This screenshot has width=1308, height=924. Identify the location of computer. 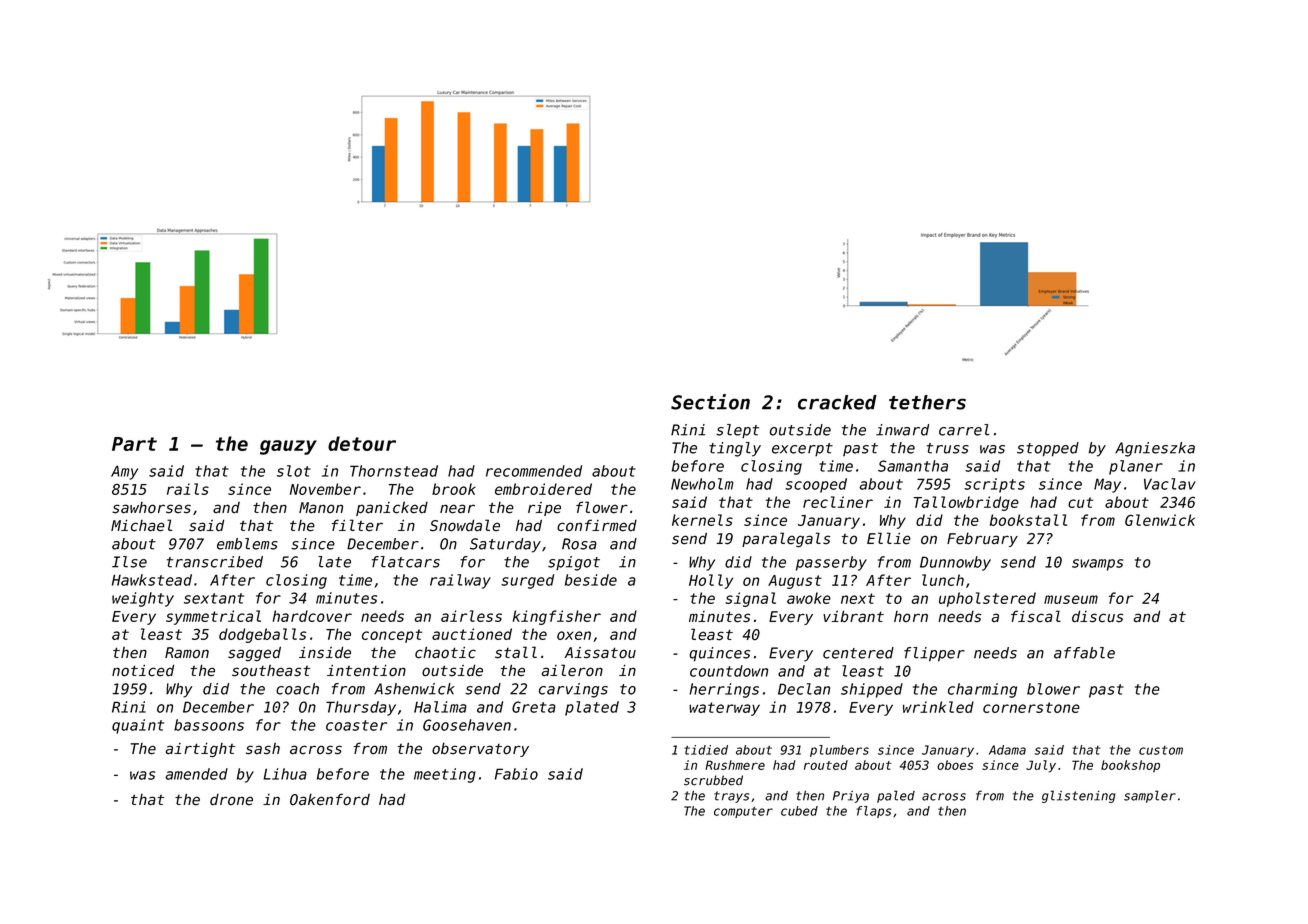
(743, 812).
